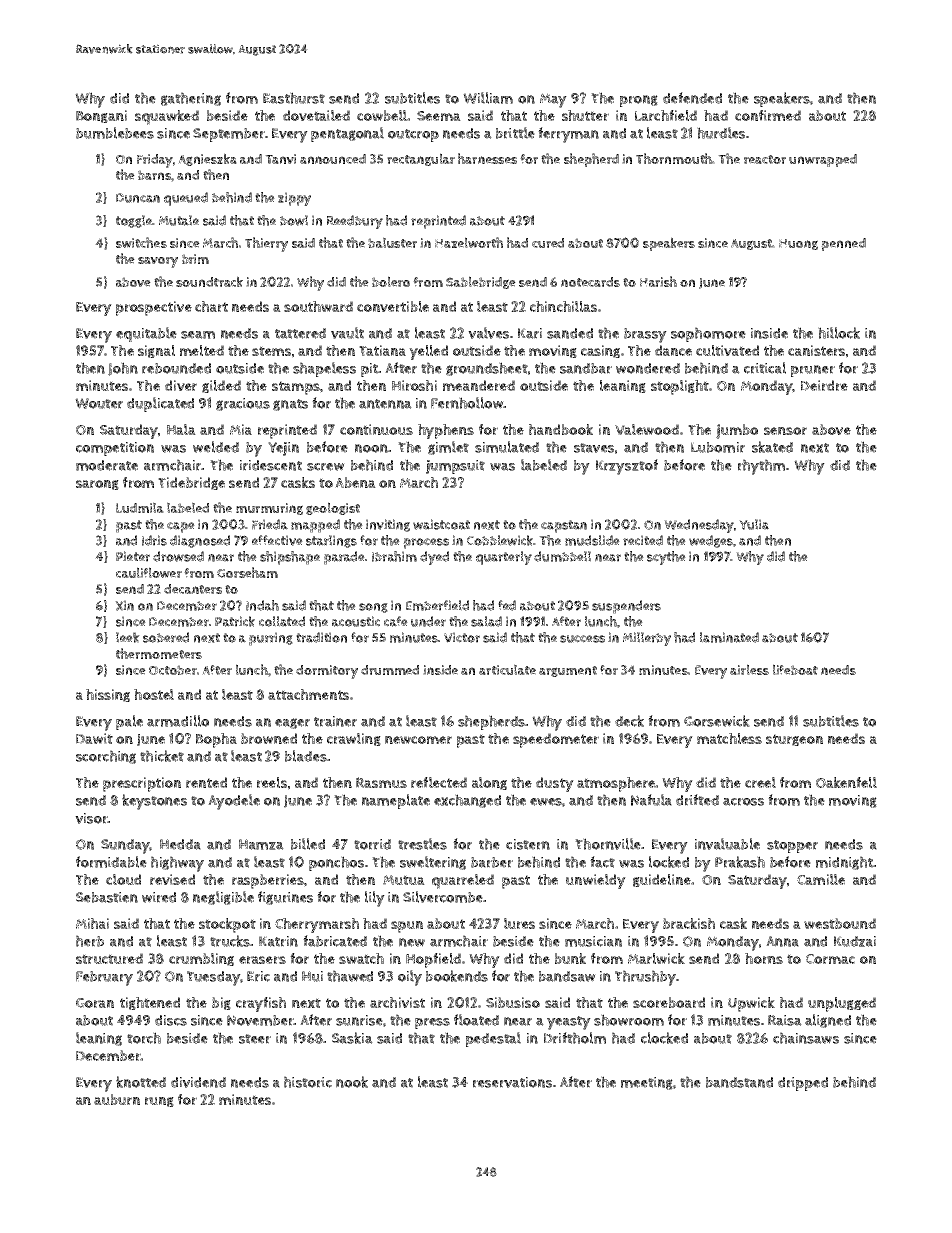  I want to click on hurdles, so click(721, 133).
